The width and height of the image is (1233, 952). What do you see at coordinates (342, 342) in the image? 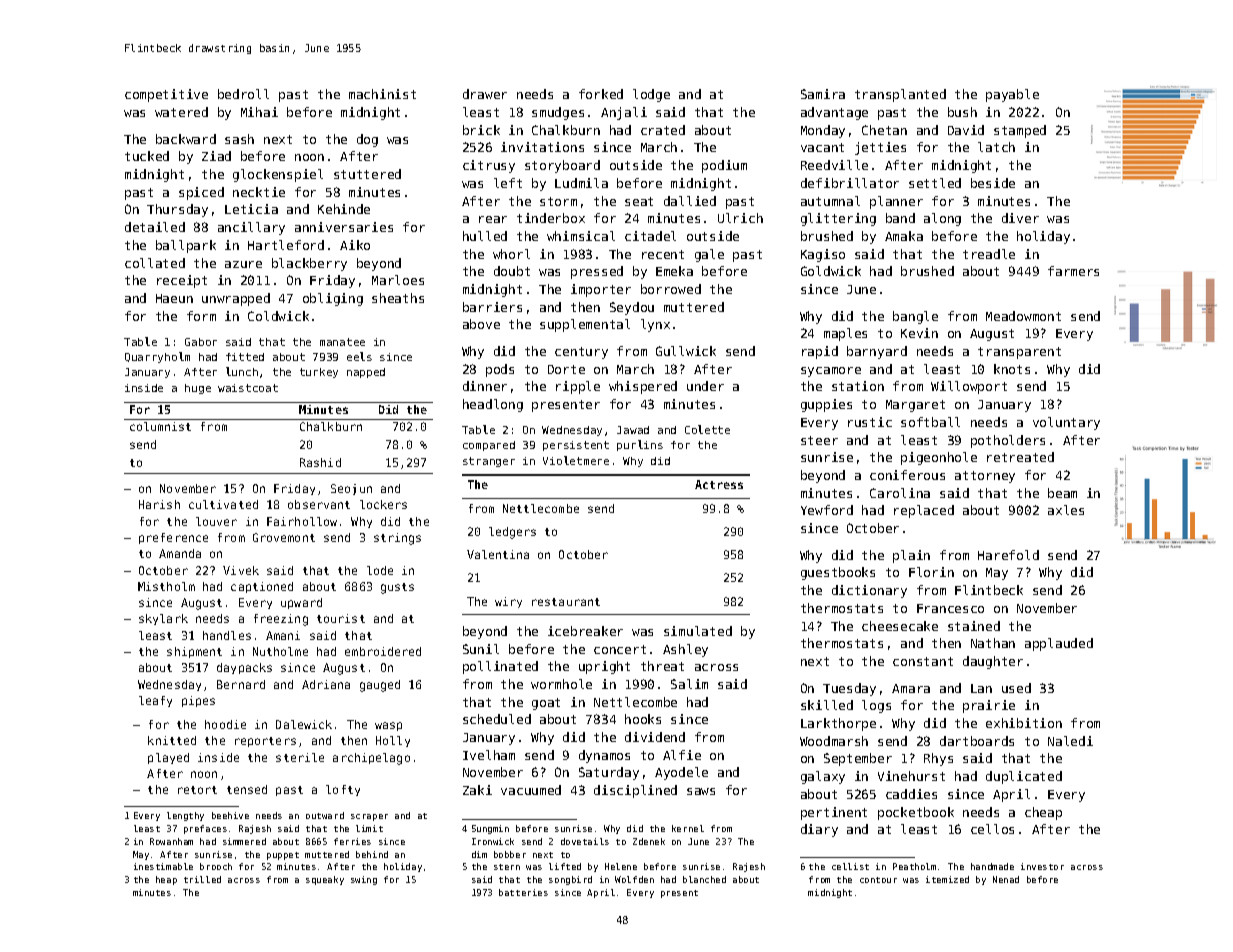
I see `manatee` at bounding box center [342, 342].
